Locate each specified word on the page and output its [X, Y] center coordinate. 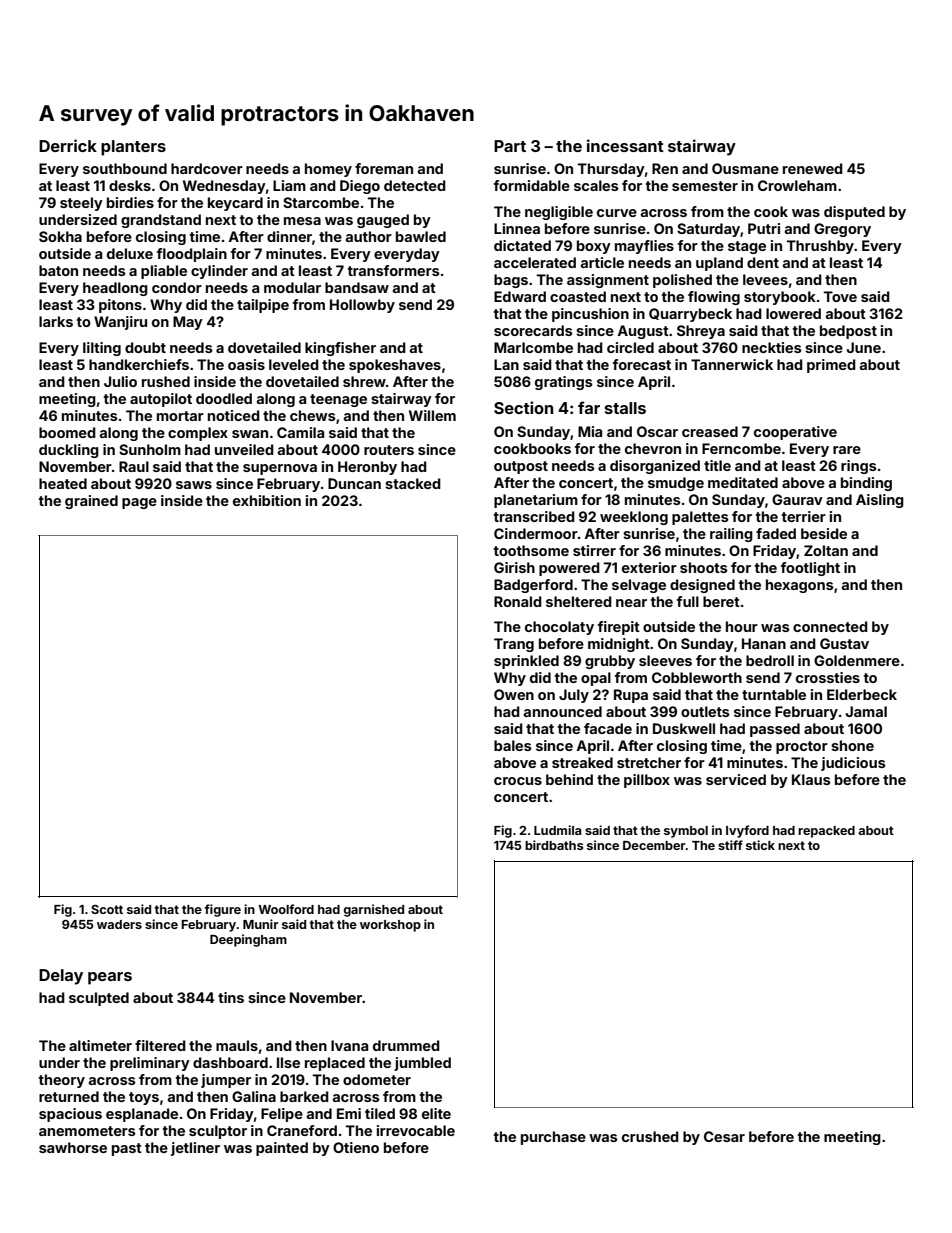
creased [710, 431]
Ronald [518, 601]
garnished [373, 910]
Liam [289, 185]
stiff [730, 845]
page [139, 503]
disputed [854, 213]
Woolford [286, 909]
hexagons [800, 586]
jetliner [195, 1149]
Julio [120, 381]
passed [775, 730]
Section [523, 407]
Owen [514, 694]
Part [510, 146]
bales [513, 745]
